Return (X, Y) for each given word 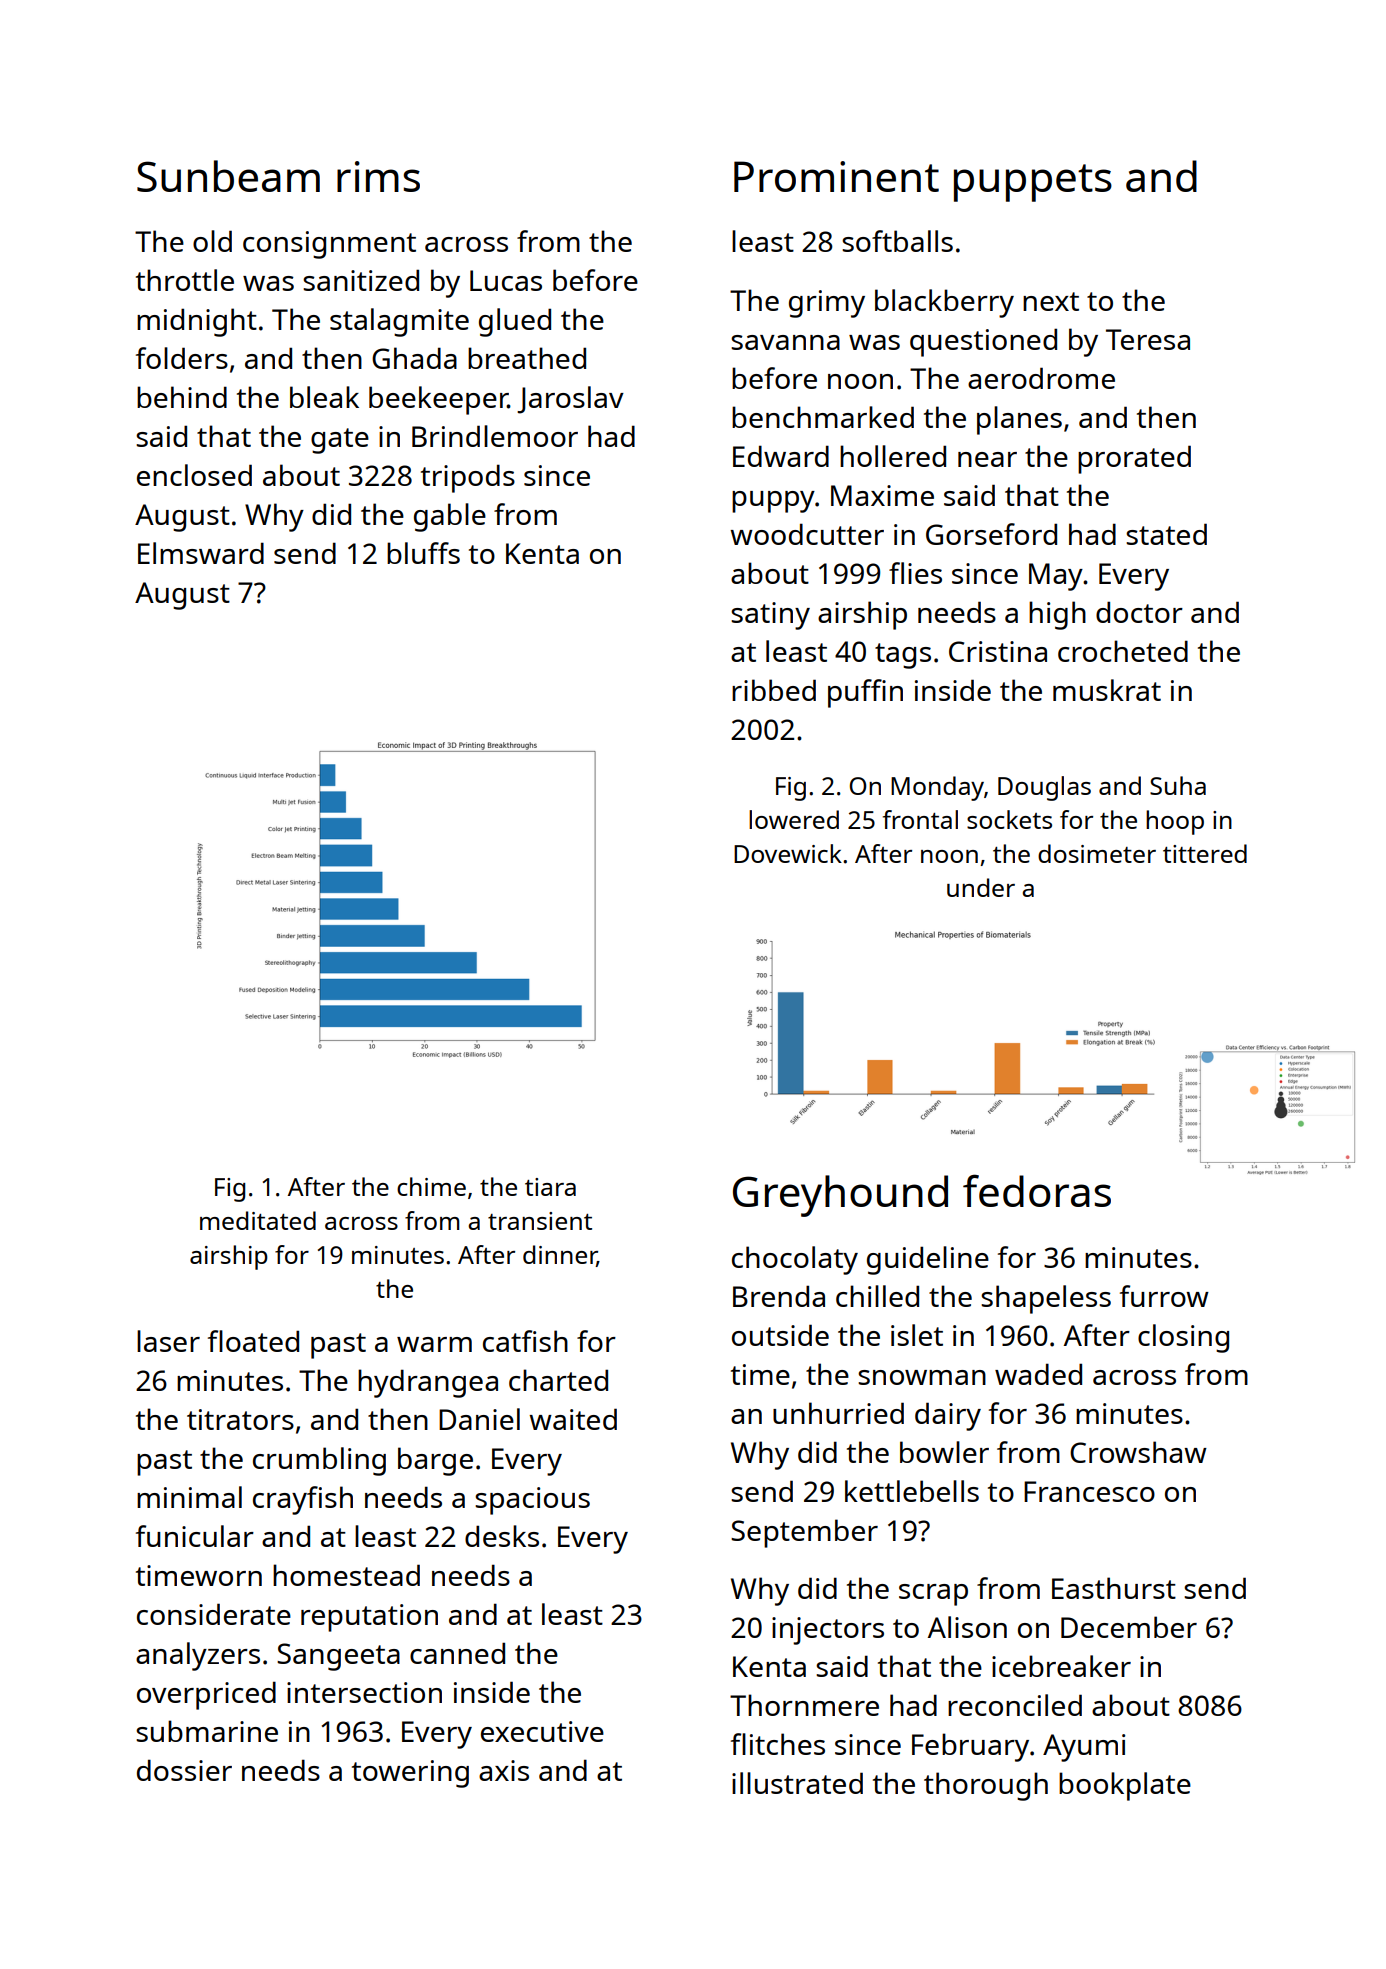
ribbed (774, 690)
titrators (240, 1419)
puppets (1033, 183)
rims (378, 176)
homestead (346, 1575)
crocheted (1123, 651)
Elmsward (201, 553)
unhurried (838, 1413)
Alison (967, 1627)
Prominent (836, 176)
